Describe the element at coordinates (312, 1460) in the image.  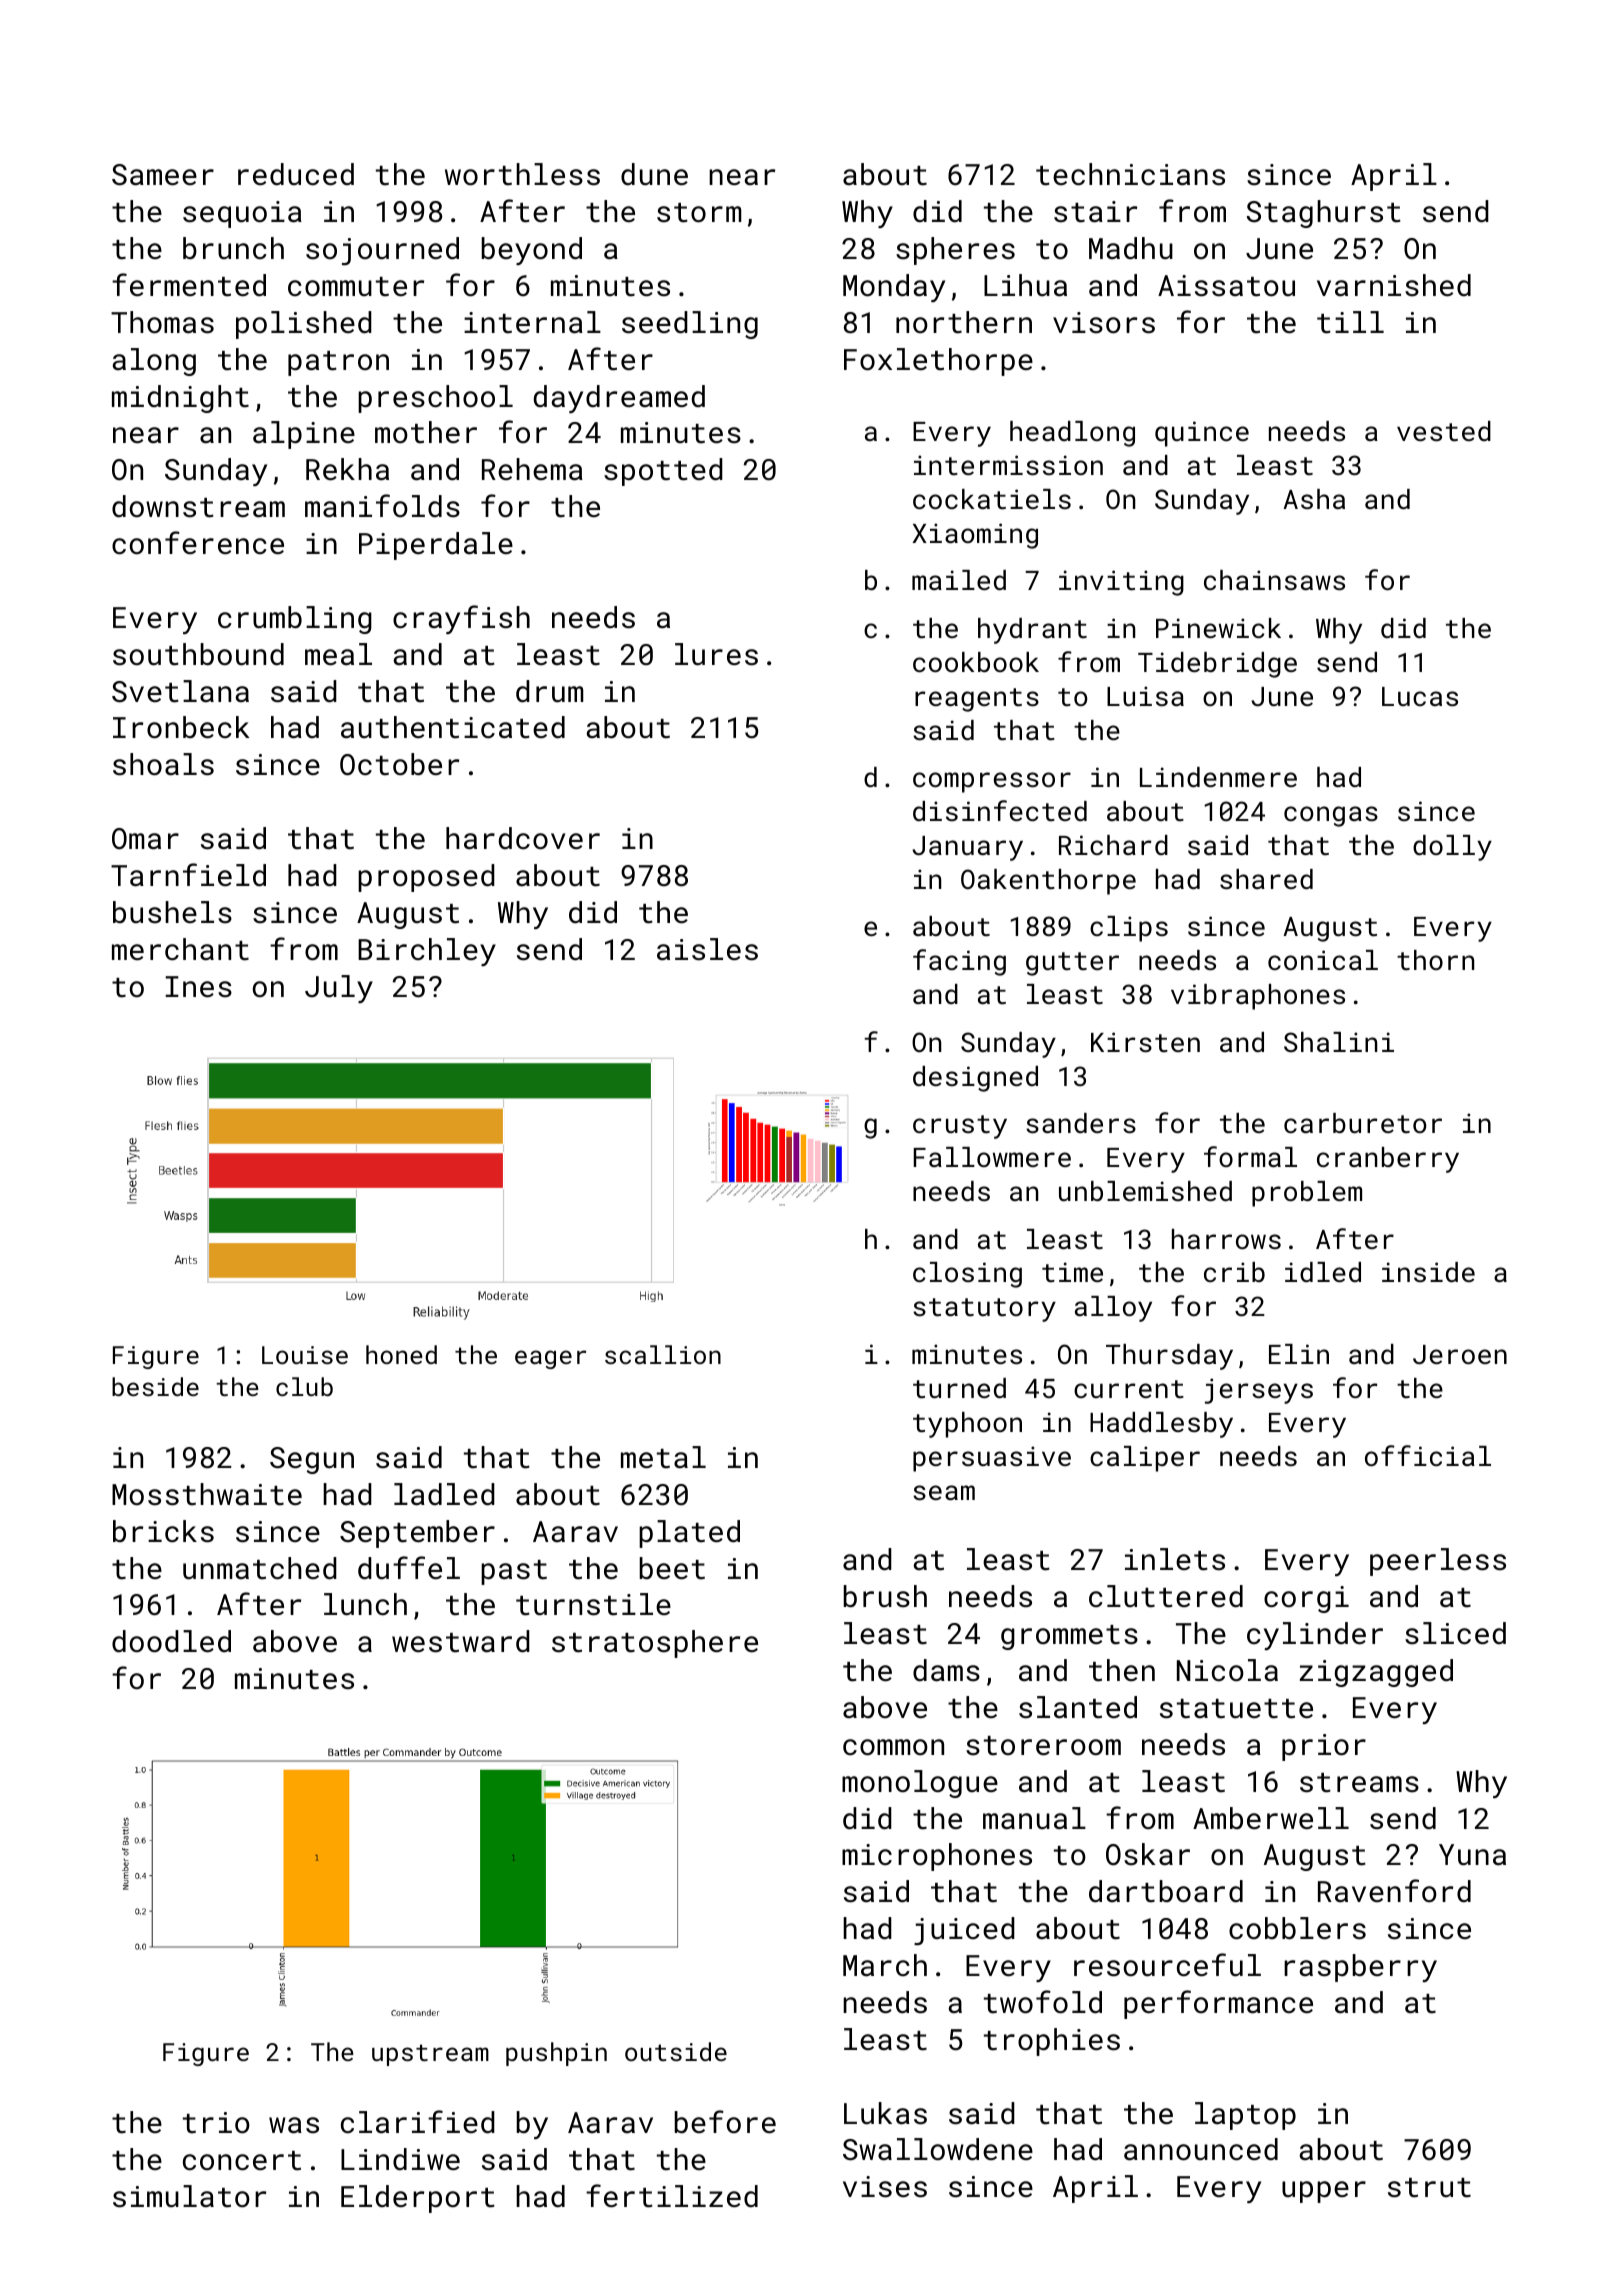
I see `Segun` at that location.
